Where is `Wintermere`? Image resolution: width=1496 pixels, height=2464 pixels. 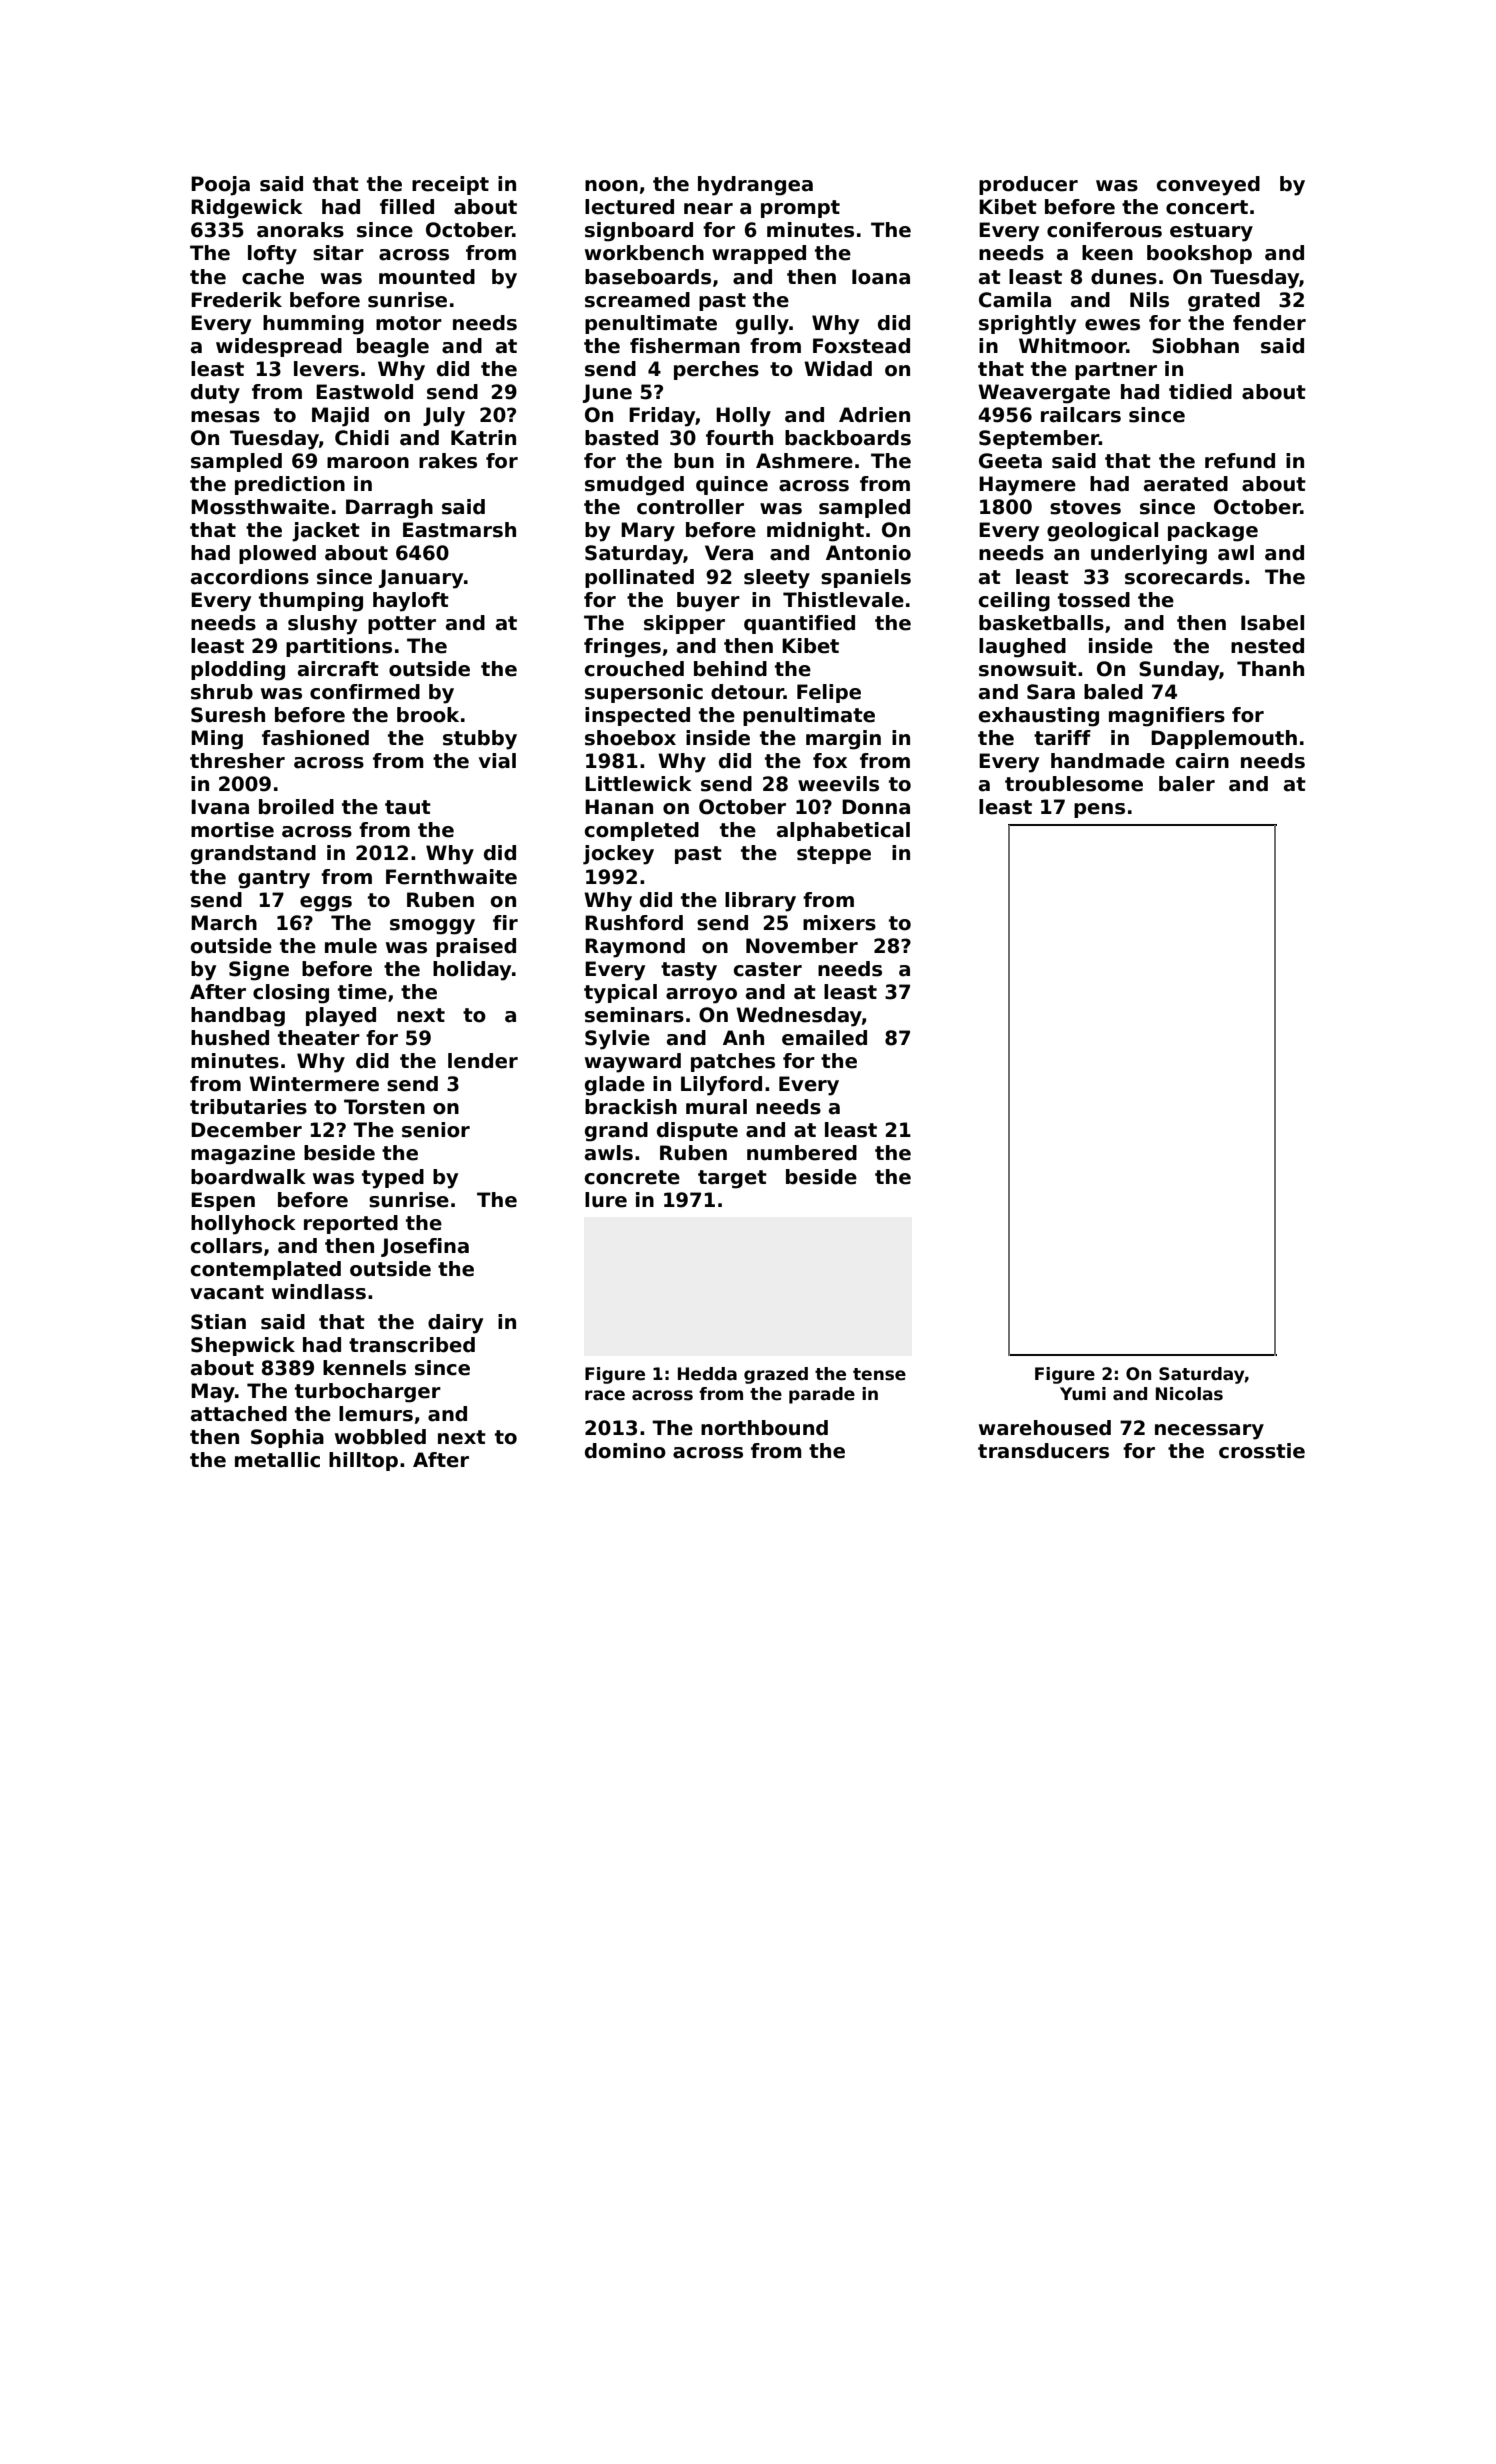
Wintermere is located at coordinates (314, 1084).
